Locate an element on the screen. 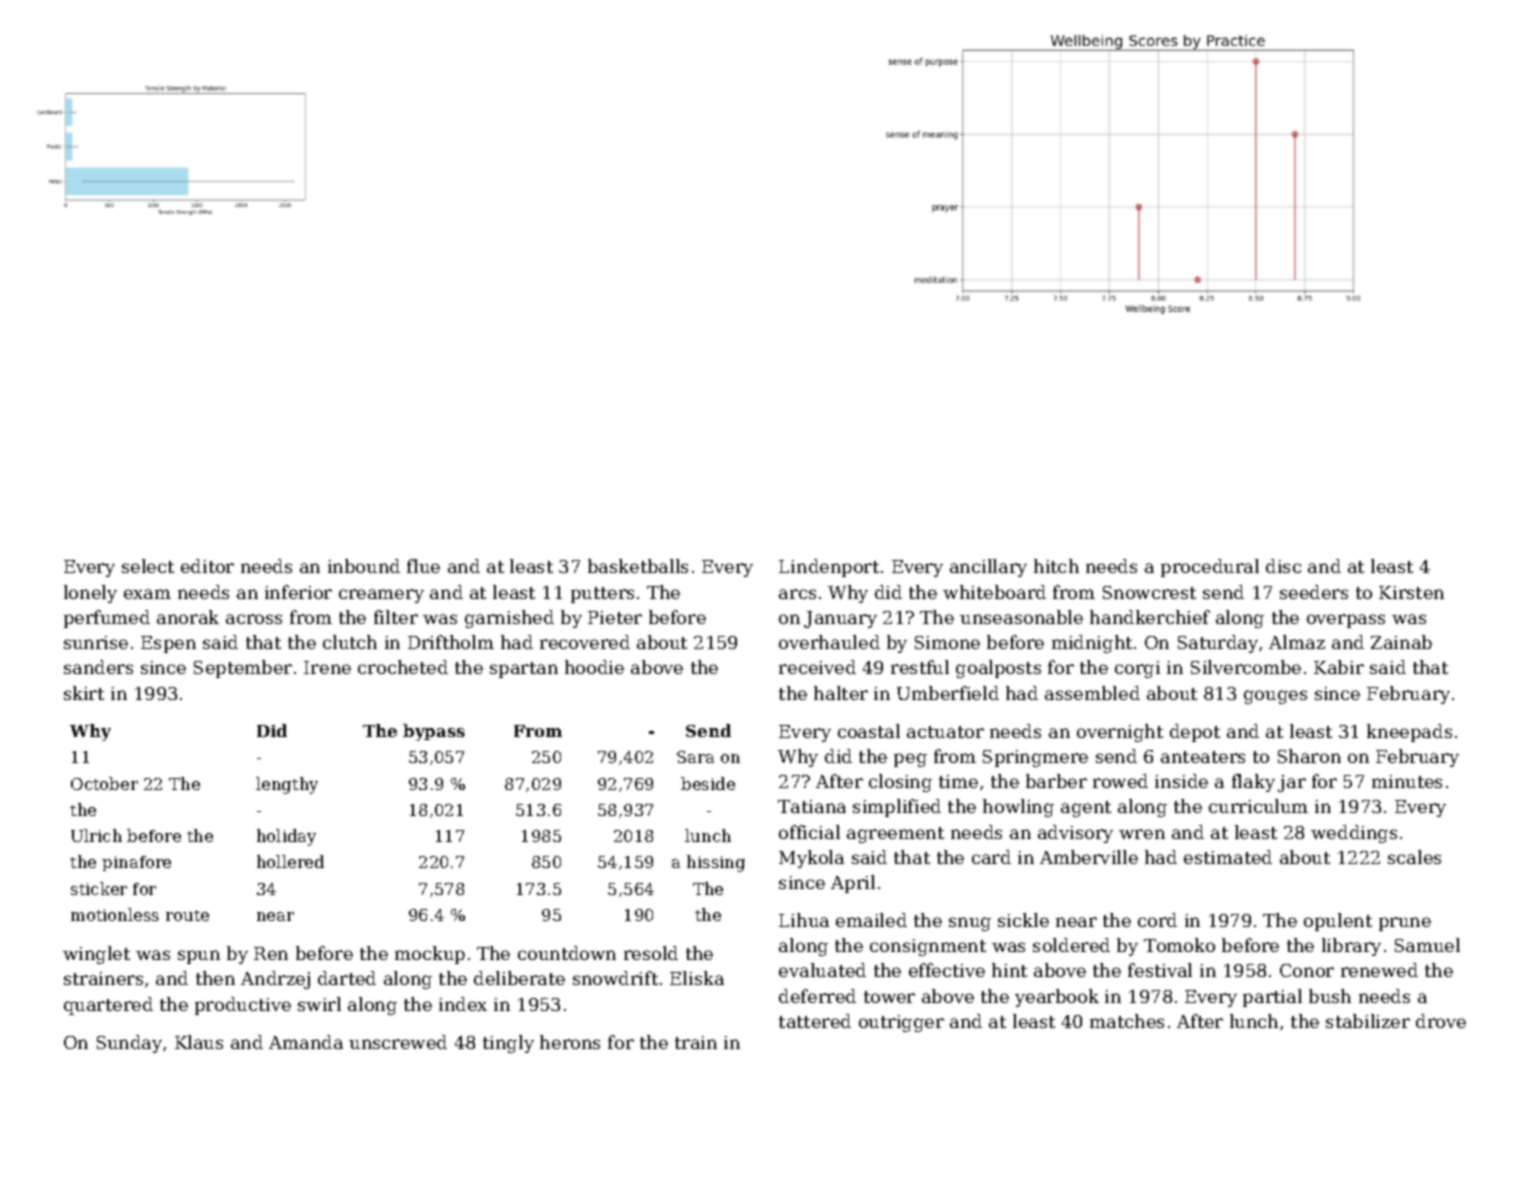 Image resolution: width=1534 pixels, height=1185 pixels. herons is located at coordinates (570, 1042).
